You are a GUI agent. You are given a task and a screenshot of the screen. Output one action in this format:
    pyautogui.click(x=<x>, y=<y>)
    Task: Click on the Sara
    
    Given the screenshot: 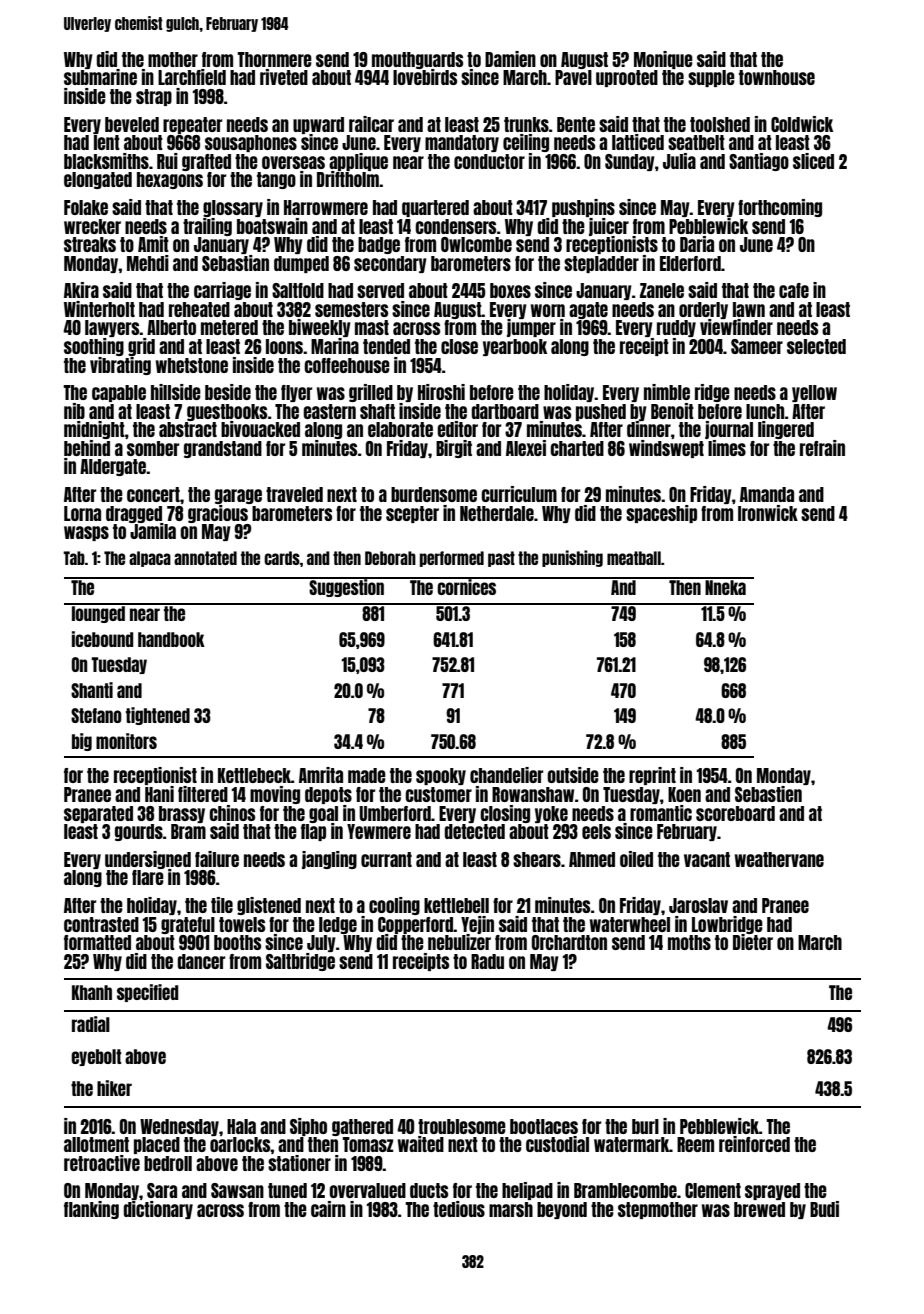 What is the action you would take?
    pyautogui.click(x=162, y=1190)
